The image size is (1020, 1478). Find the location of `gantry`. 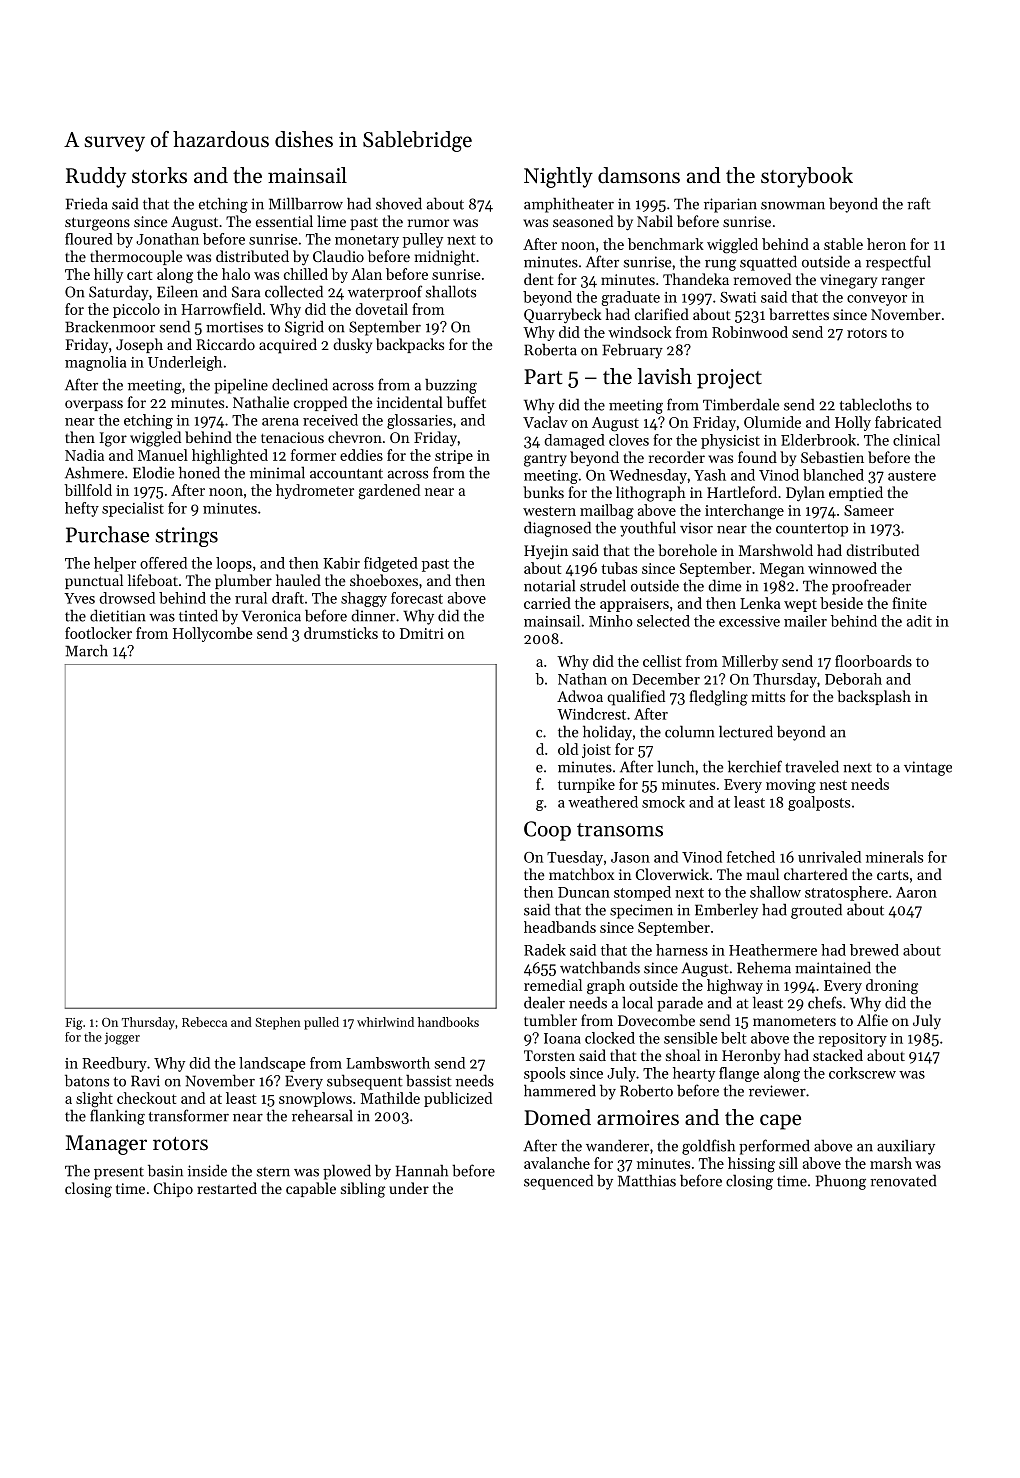

gantry is located at coordinates (545, 460).
